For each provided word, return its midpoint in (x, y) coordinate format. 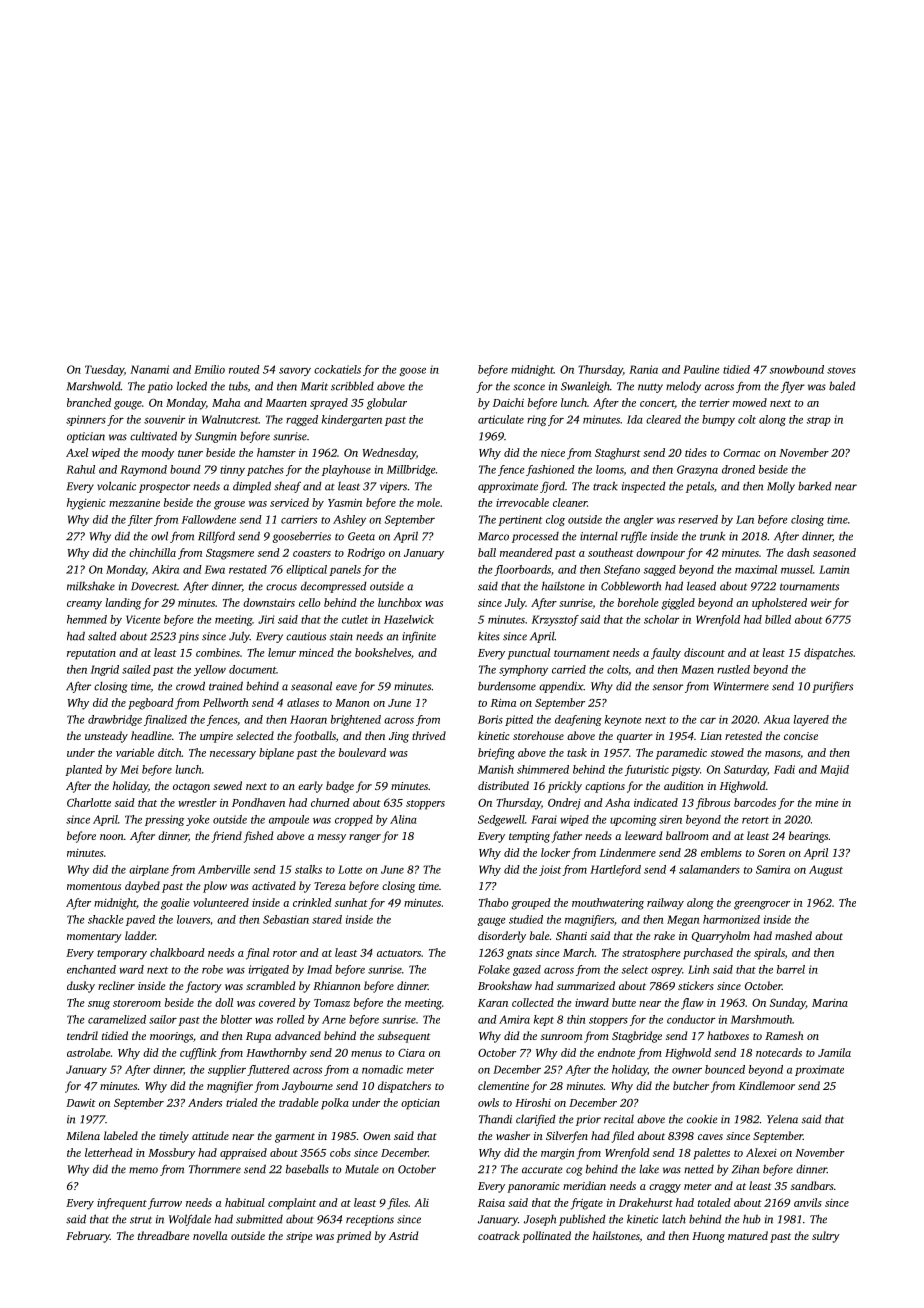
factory (204, 987)
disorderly (502, 937)
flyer (793, 387)
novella (210, 1235)
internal (599, 536)
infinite (419, 637)
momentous (94, 886)
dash (798, 552)
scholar (661, 619)
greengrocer (762, 905)
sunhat (351, 902)
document (252, 669)
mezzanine (134, 503)
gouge (128, 405)
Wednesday (389, 454)
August (826, 870)
